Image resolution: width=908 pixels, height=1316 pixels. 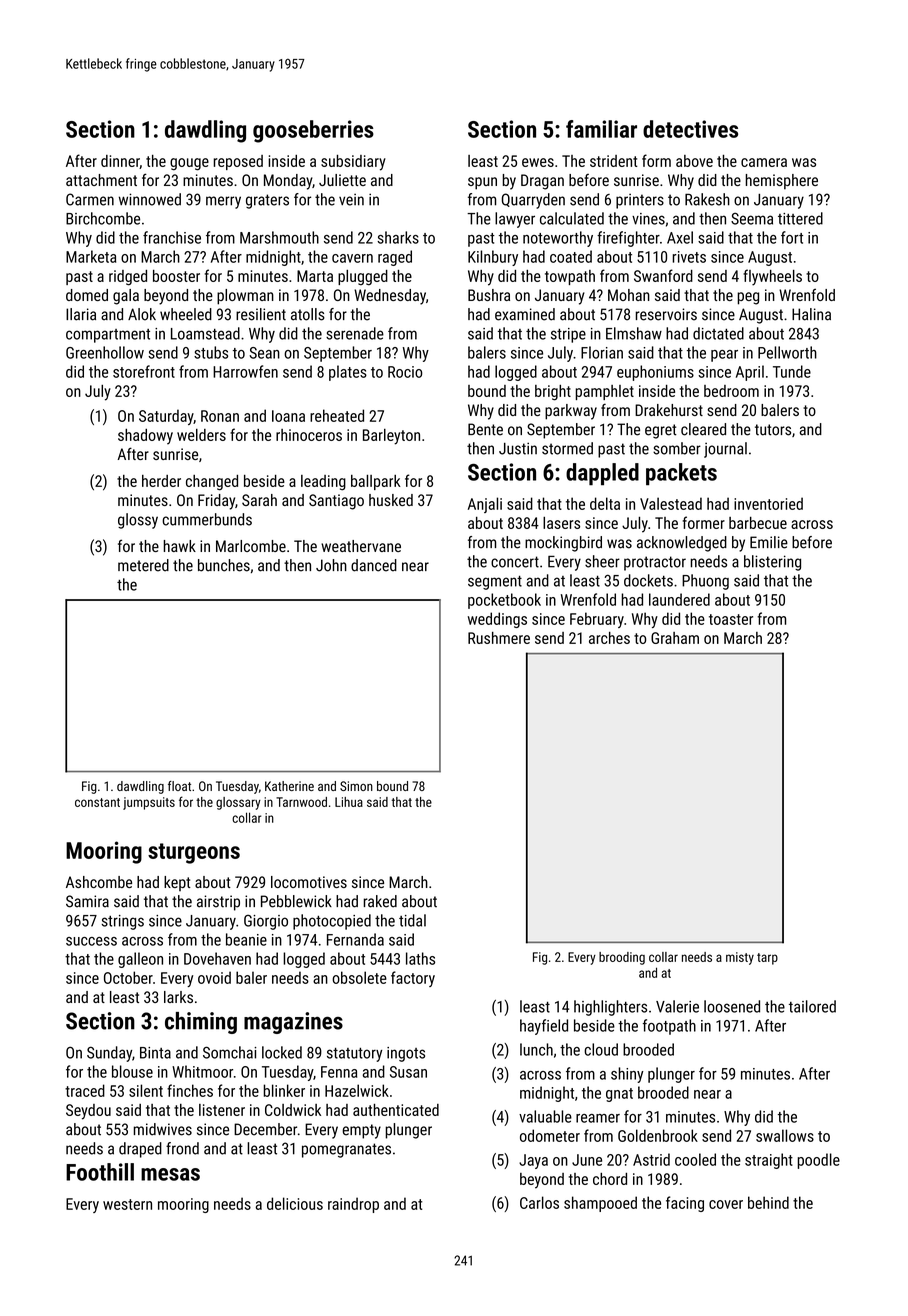 What do you see at coordinates (819, 1161) in the screenshot?
I see `poodle` at bounding box center [819, 1161].
